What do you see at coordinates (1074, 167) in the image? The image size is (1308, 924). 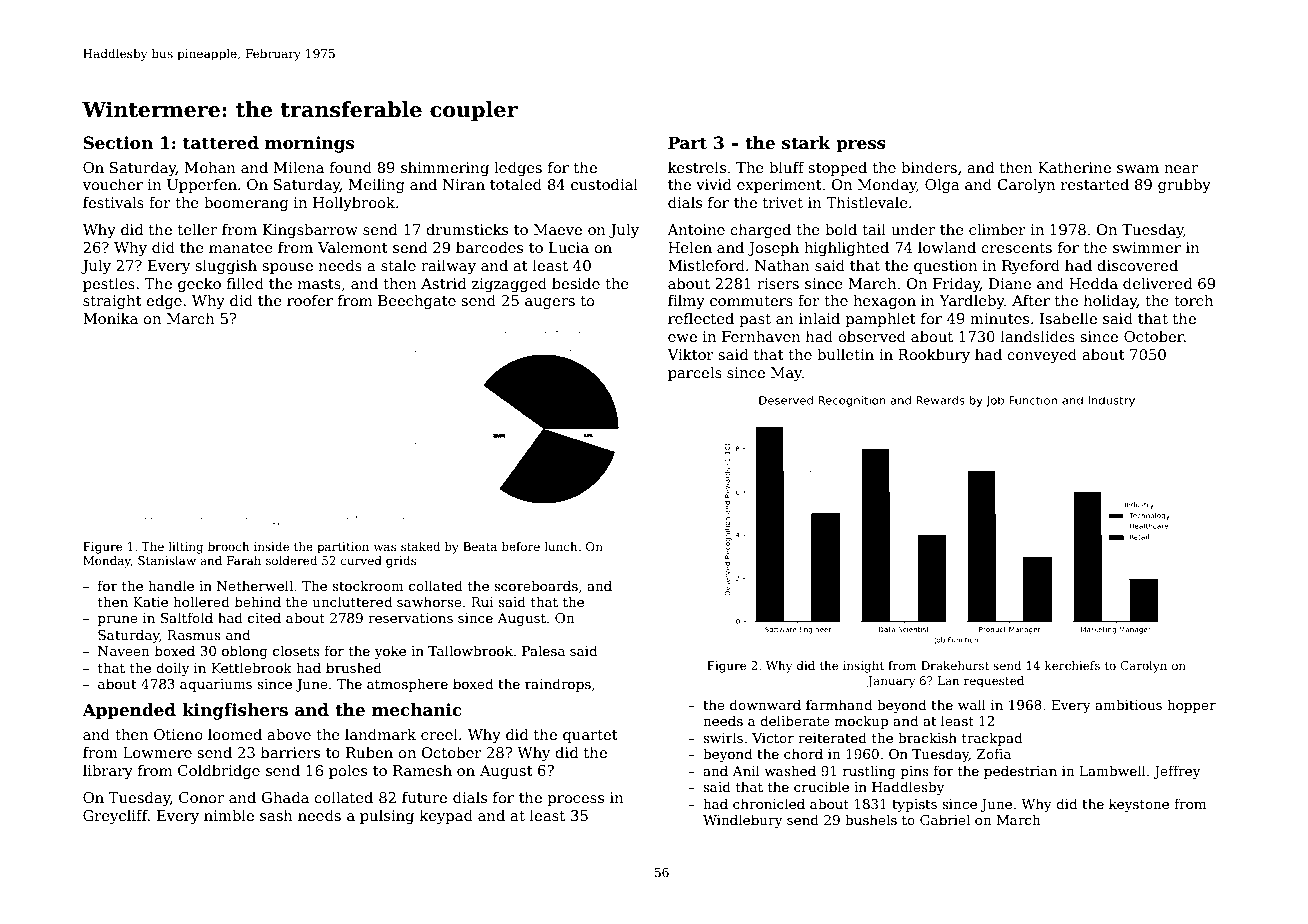 I see `Katherine` at bounding box center [1074, 167].
